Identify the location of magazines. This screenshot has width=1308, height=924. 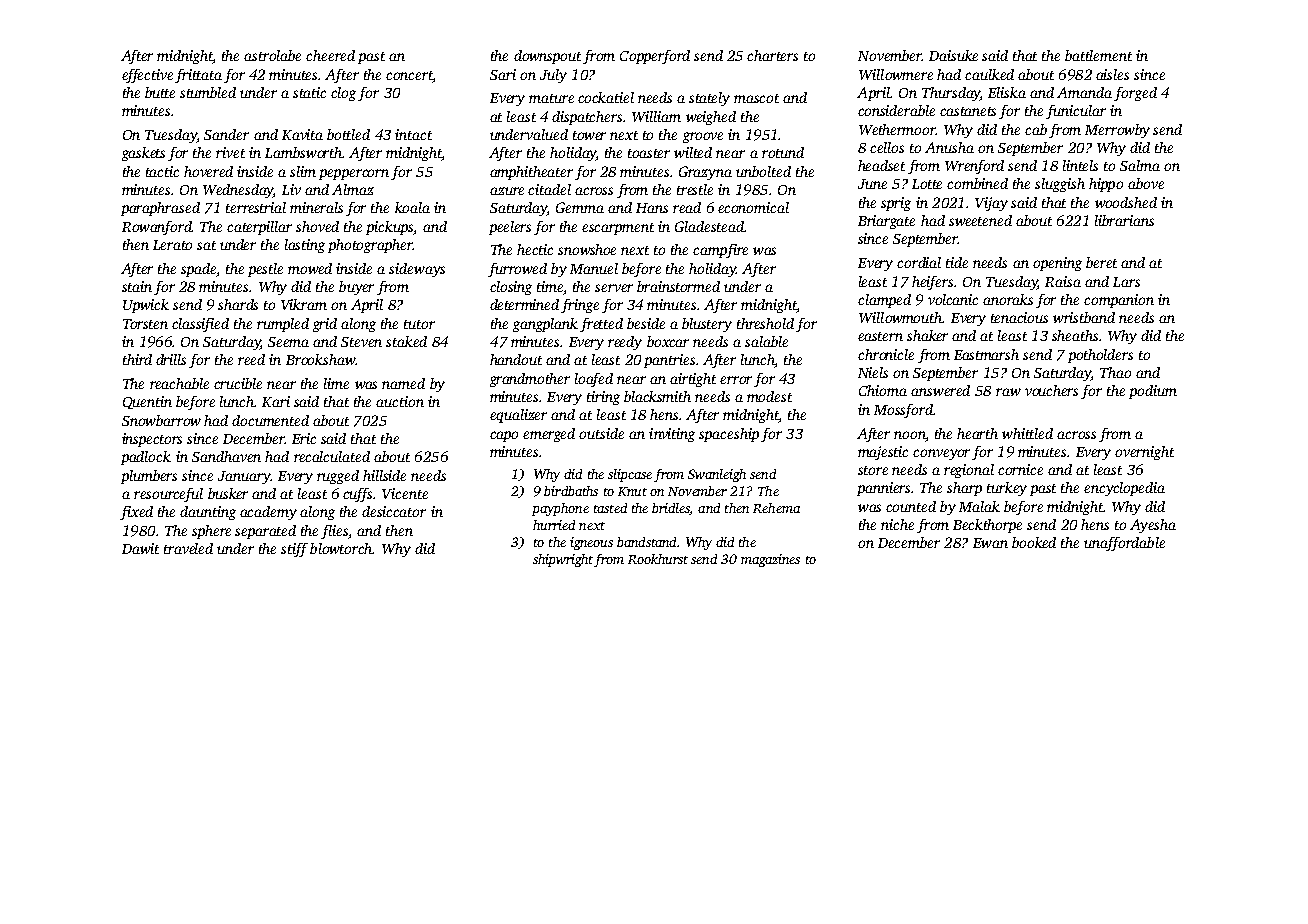
(770, 560).
